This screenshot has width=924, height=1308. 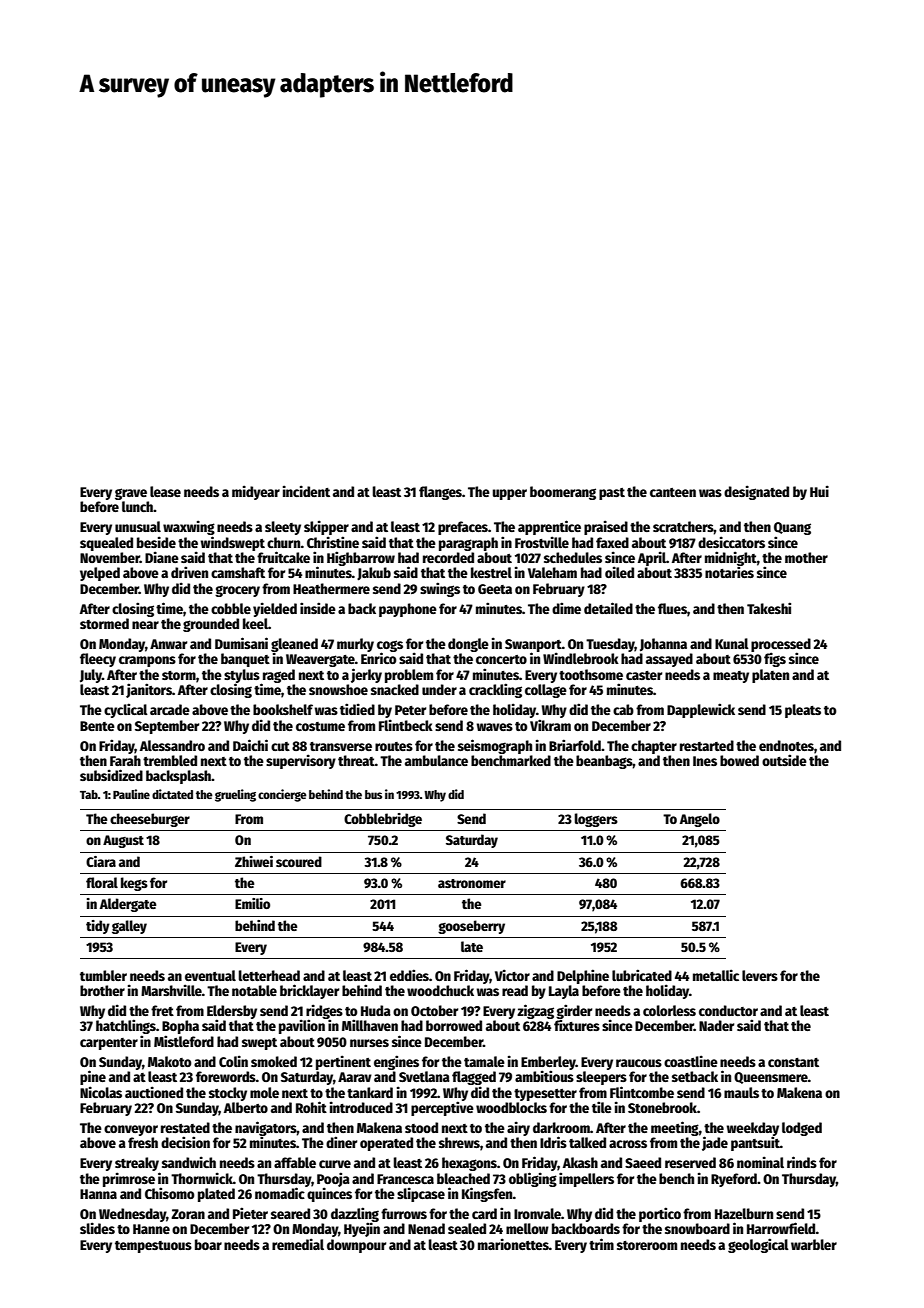 What do you see at coordinates (188, 1214) in the screenshot?
I see `Zoran` at bounding box center [188, 1214].
